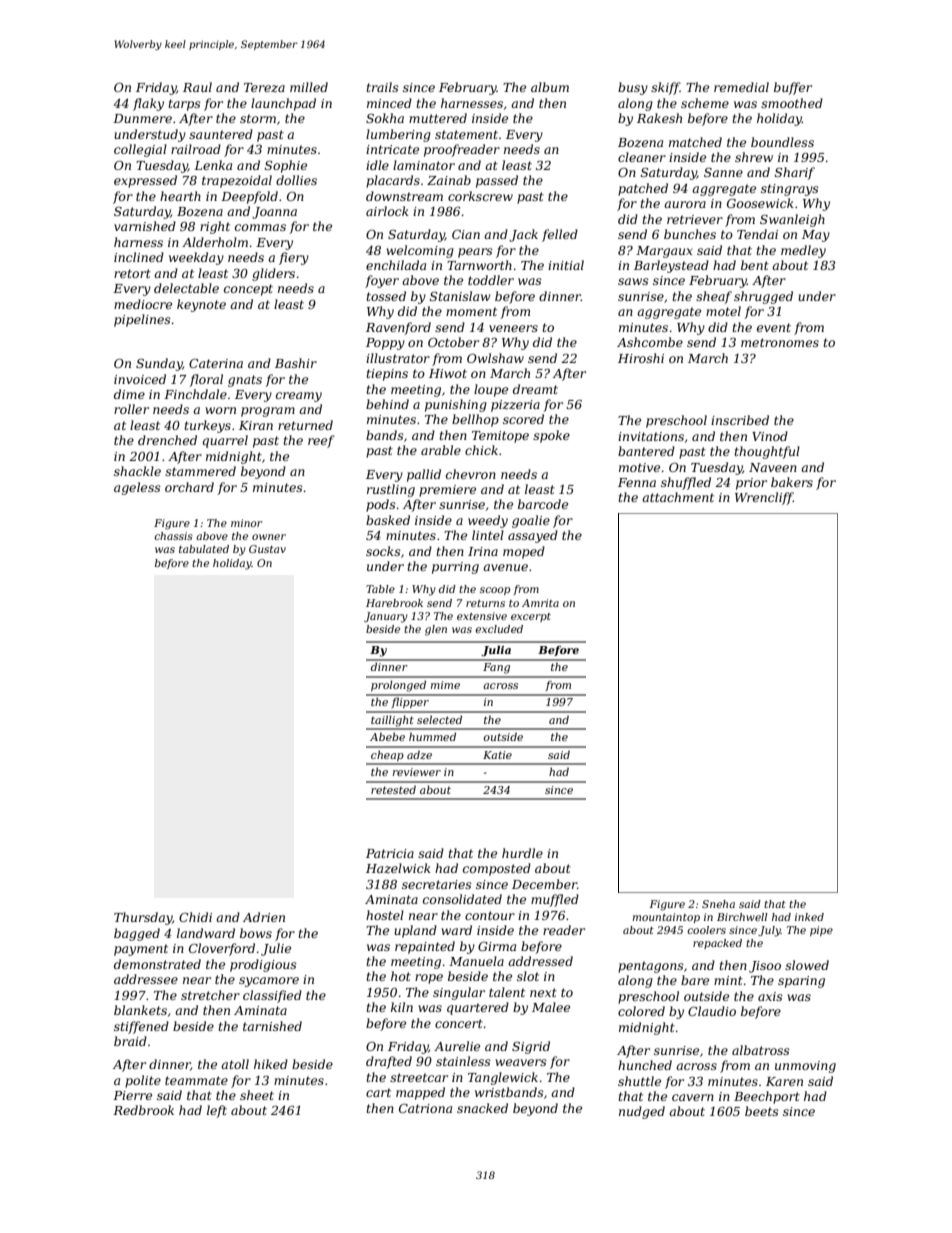  What do you see at coordinates (401, 976) in the document?
I see `hot` at bounding box center [401, 976].
